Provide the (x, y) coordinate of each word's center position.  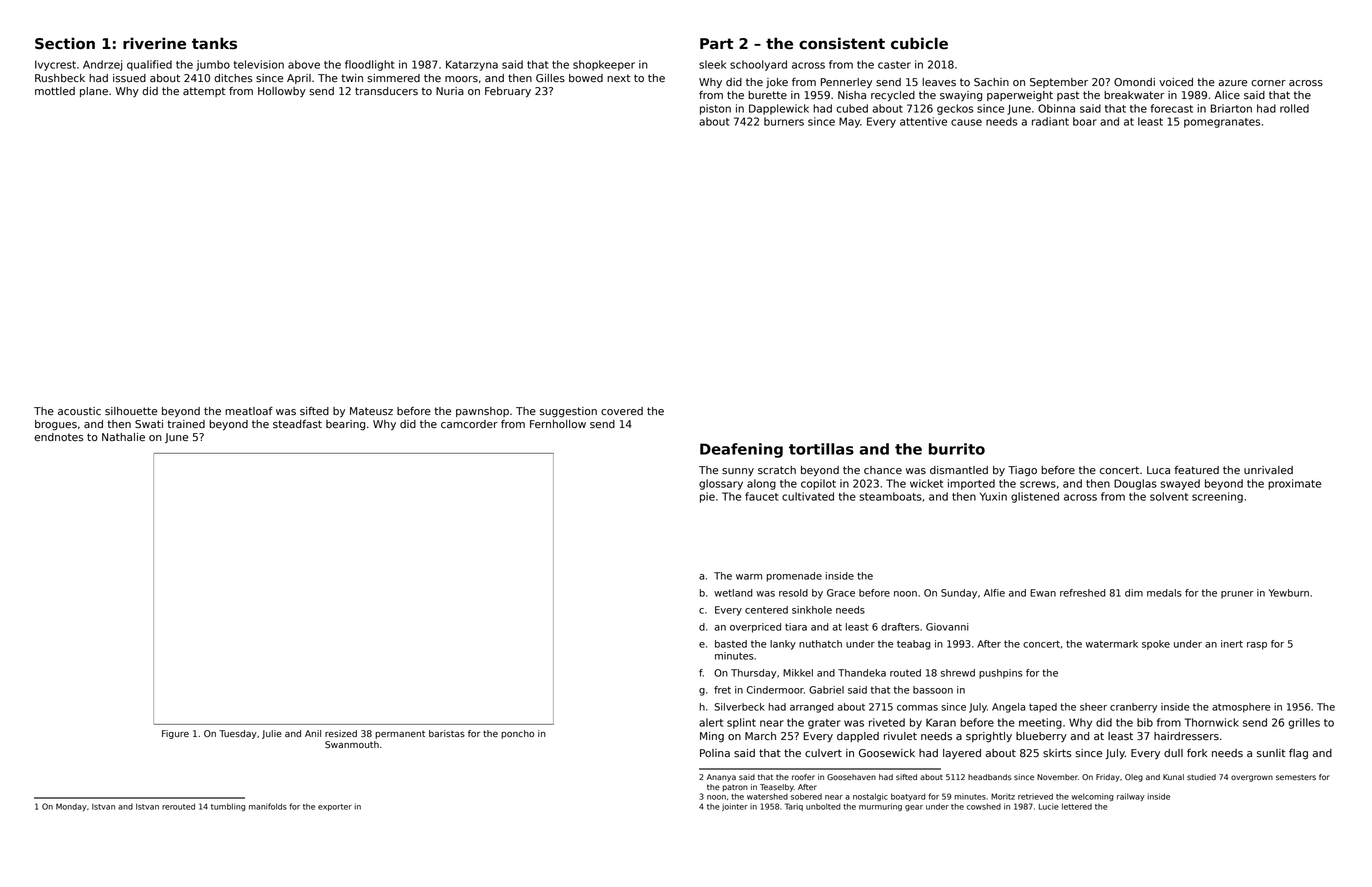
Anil (313, 733)
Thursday (753, 674)
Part (716, 43)
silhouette (131, 411)
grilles (1304, 723)
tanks (214, 43)
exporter (335, 807)
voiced (1176, 82)
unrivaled (1268, 470)
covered (622, 411)
